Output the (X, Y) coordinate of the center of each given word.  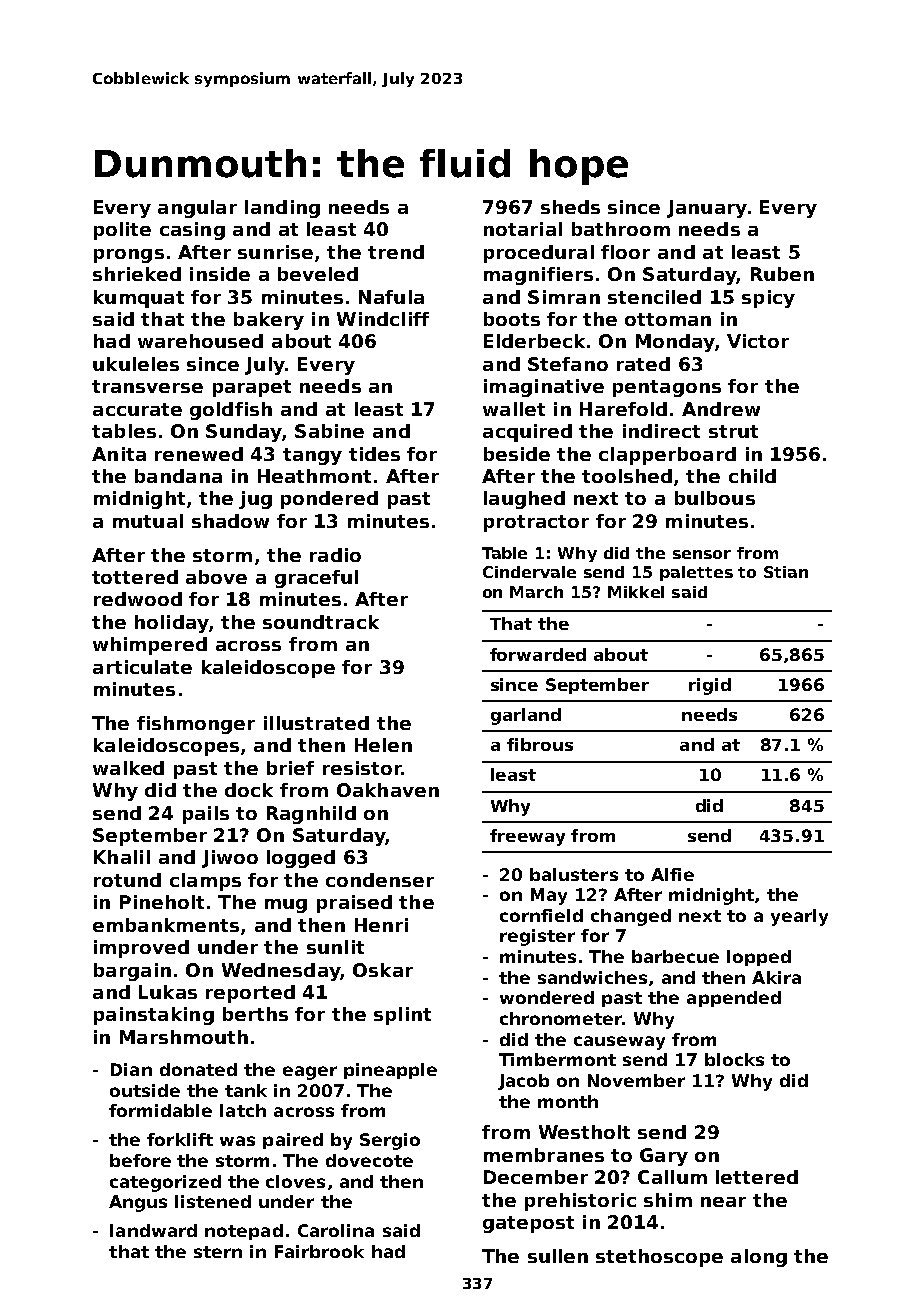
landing (282, 209)
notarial (523, 229)
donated (198, 1069)
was (237, 1141)
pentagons (667, 388)
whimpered (150, 646)
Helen (383, 745)
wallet (514, 409)
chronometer (561, 1018)
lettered (757, 1177)
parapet (252, 388)
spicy (768, 299)
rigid (710, 686)
